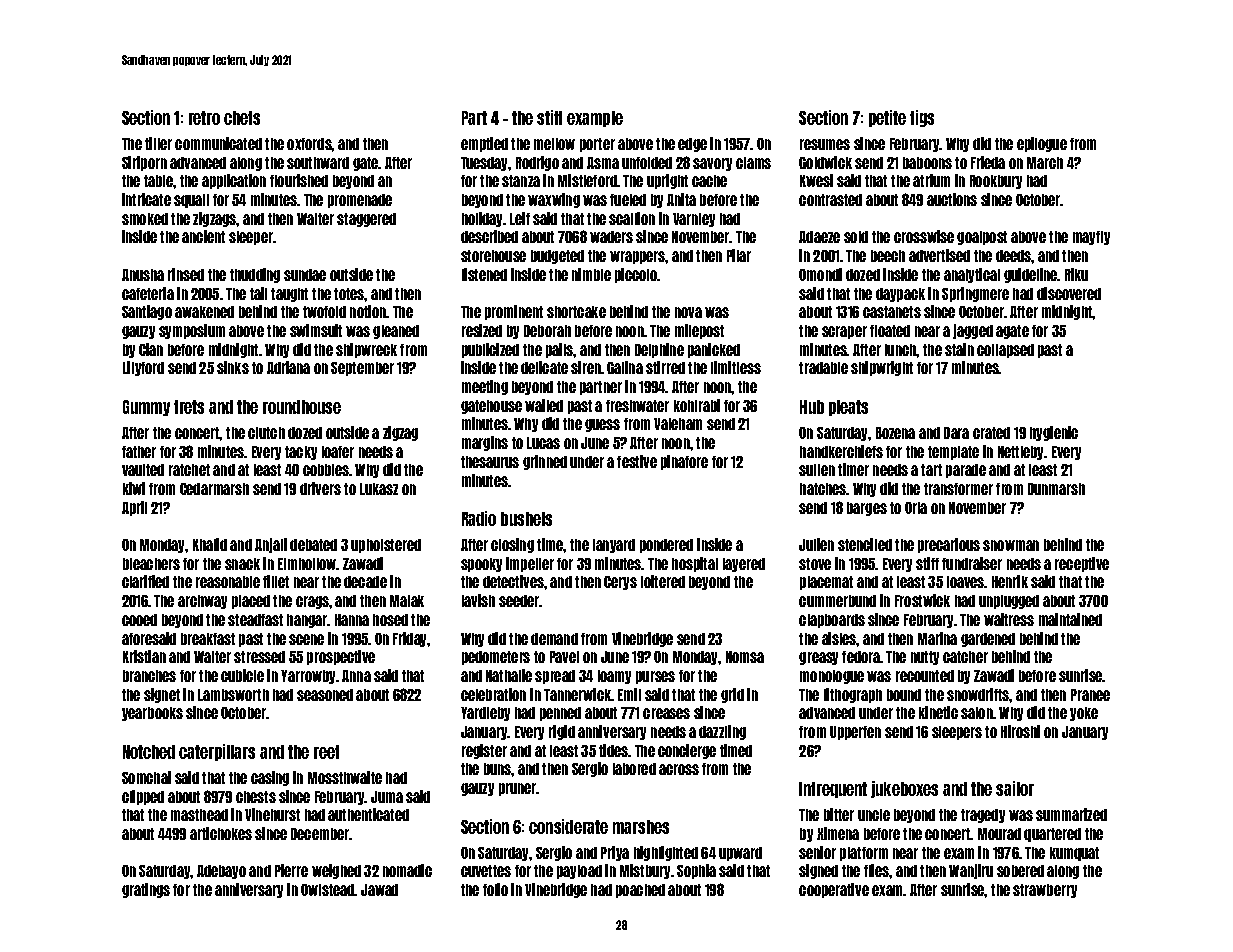 The image size is (1233, 952). What do you see at coordinates (192, 331) in the screenshot?
I see `symposium` at bounding box center [192, 331].
